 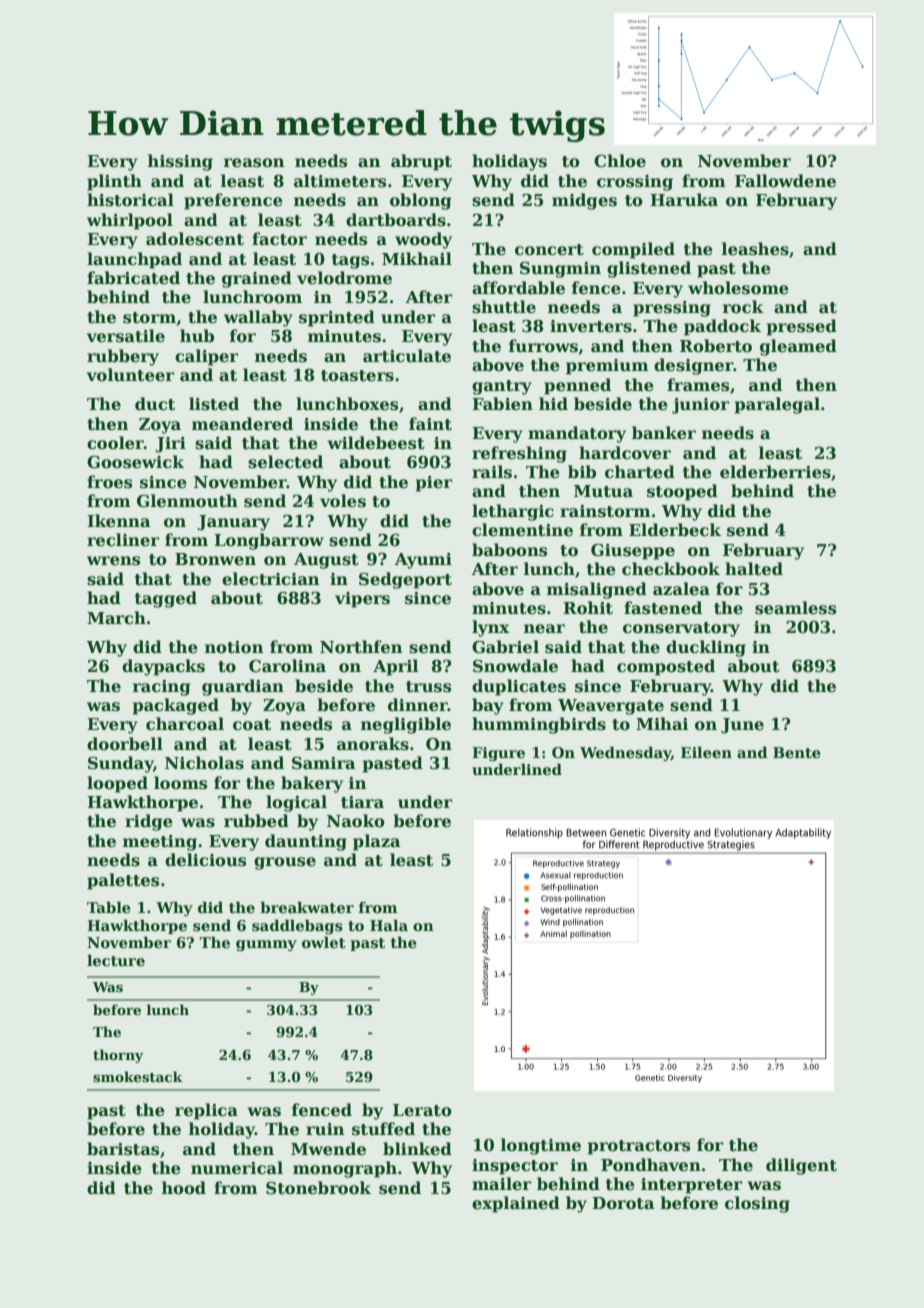 What do you see at coordinates (242, 424) in the image?
I see `meandered` at bounding box center [242, 424].
